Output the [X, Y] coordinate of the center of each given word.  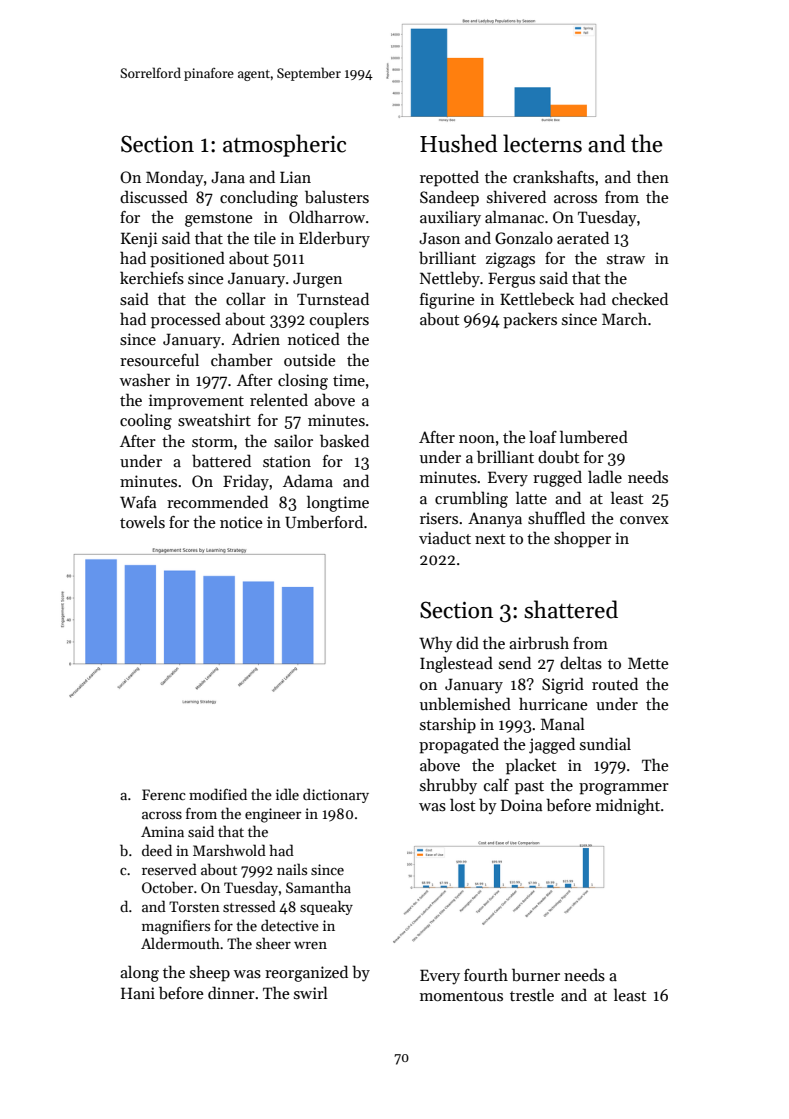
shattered [571, 609]
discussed [154, 197]
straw [626, 259]
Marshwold [229, 850]
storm [212, 442]
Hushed [459, 143]
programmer [624, 789]
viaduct [445, 537]
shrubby [448, 786]
